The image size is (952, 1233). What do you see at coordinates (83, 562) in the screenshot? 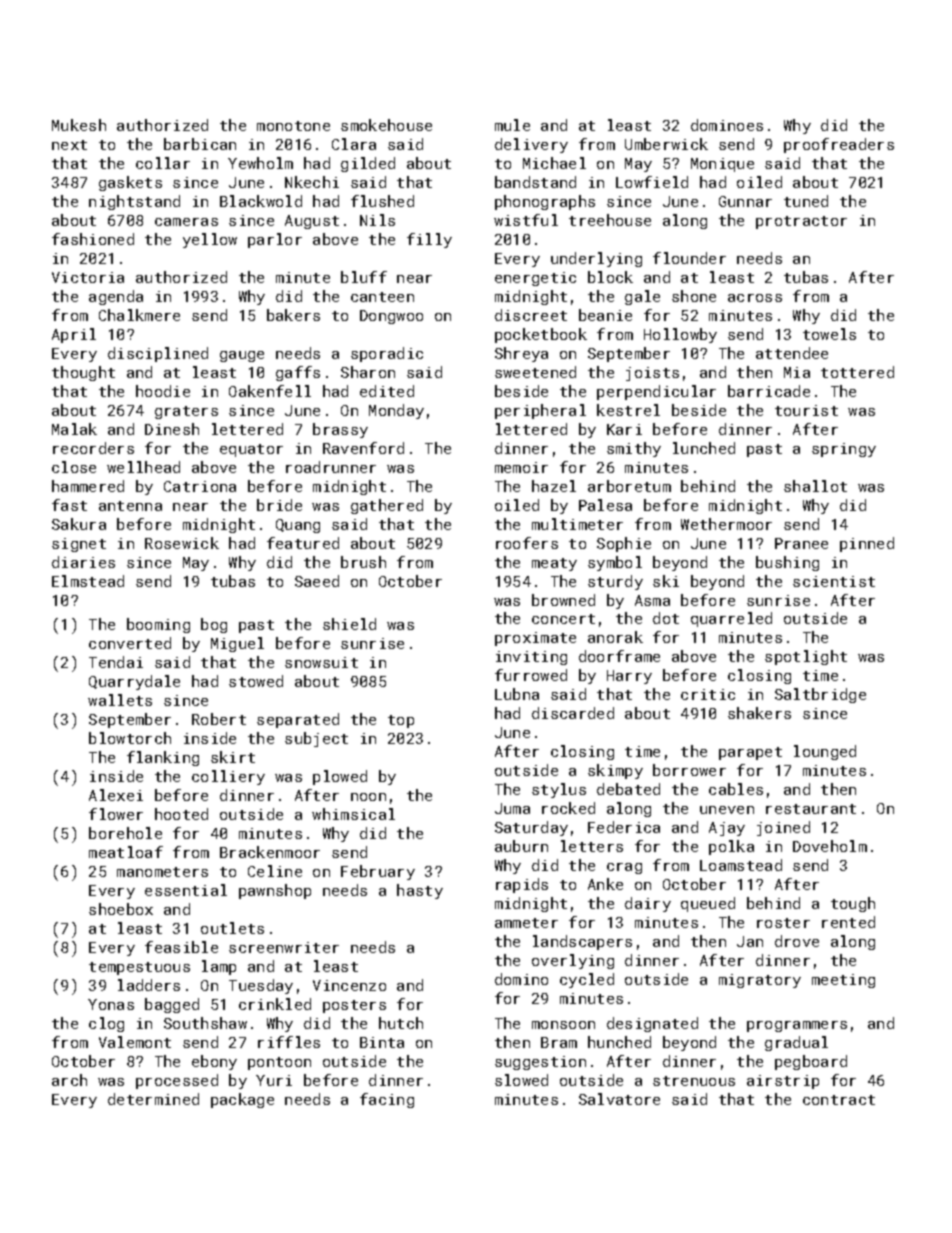
I see `diaries` at bounding box center [83, 562].
